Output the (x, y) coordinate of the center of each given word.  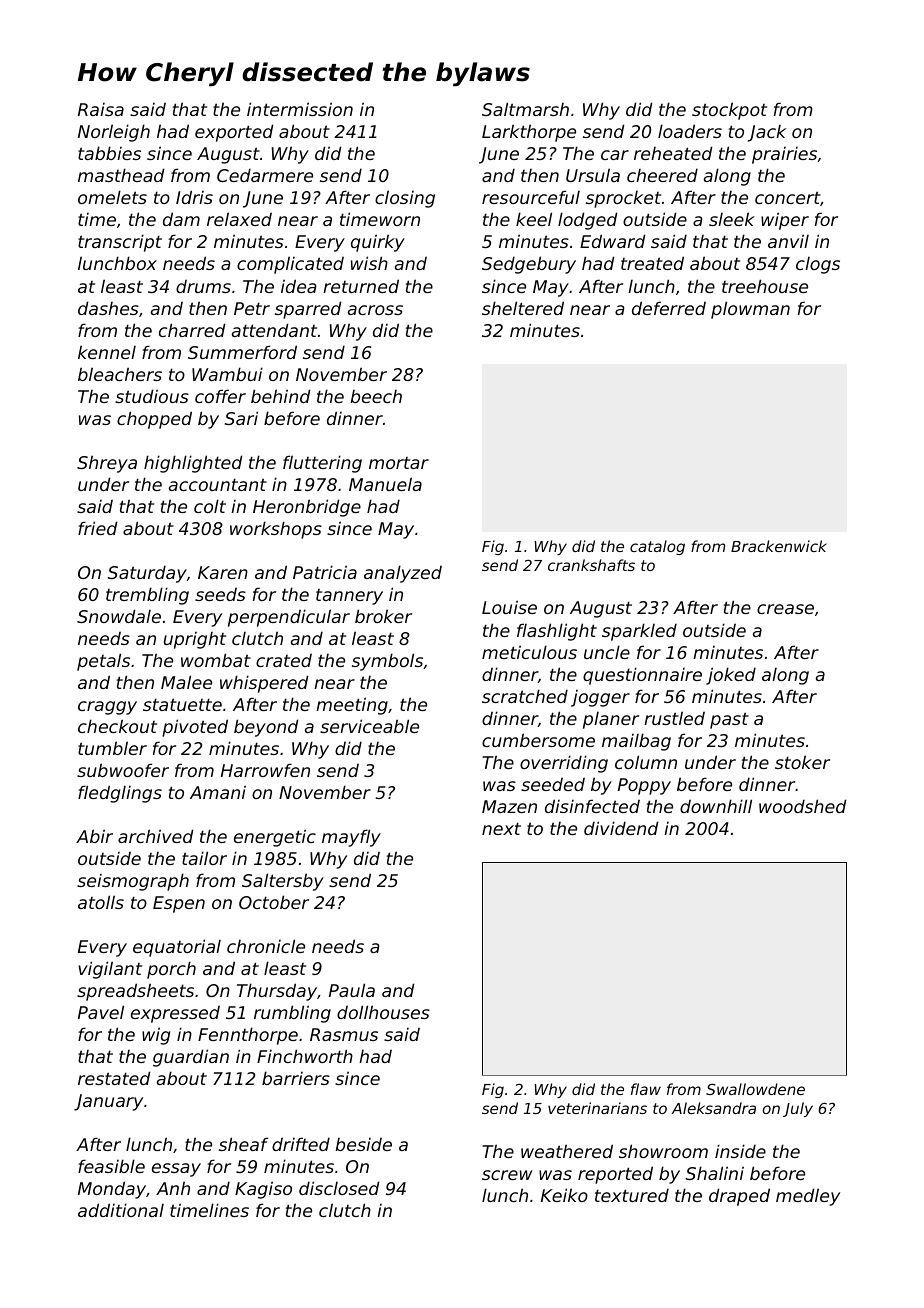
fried (98, 528)
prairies (784, 155)
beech (376, 396)
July (798, 1109)
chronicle (266, 946)
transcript (120, 243)
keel (534, 219)
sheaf (243, 1144)
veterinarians (597, 1108)
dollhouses (383, 1012)
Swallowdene (755, 1089)
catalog (657, 547)
